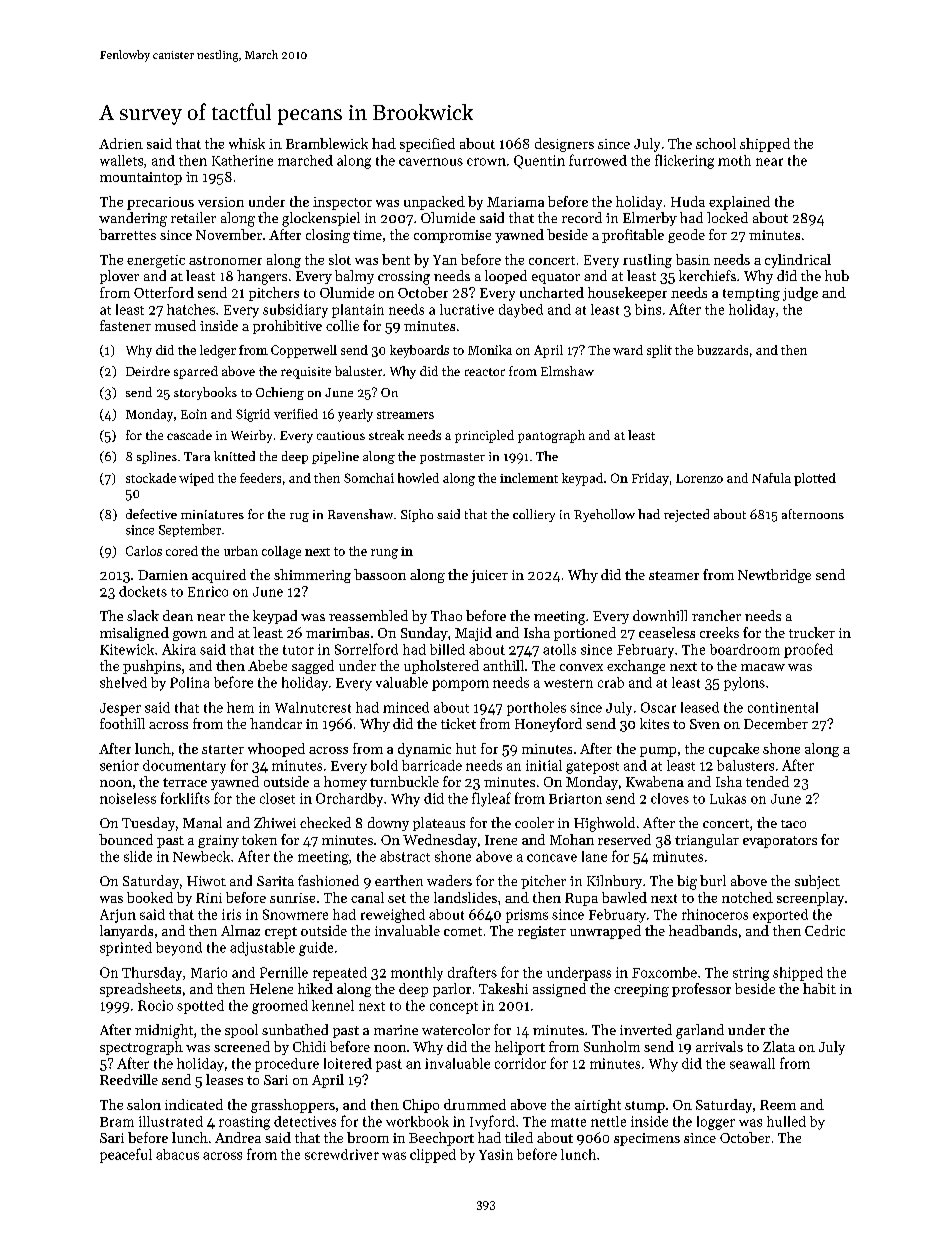  Describe the element at coordinates (247, 143) in the screenshot. I see `whisk` at that location.
